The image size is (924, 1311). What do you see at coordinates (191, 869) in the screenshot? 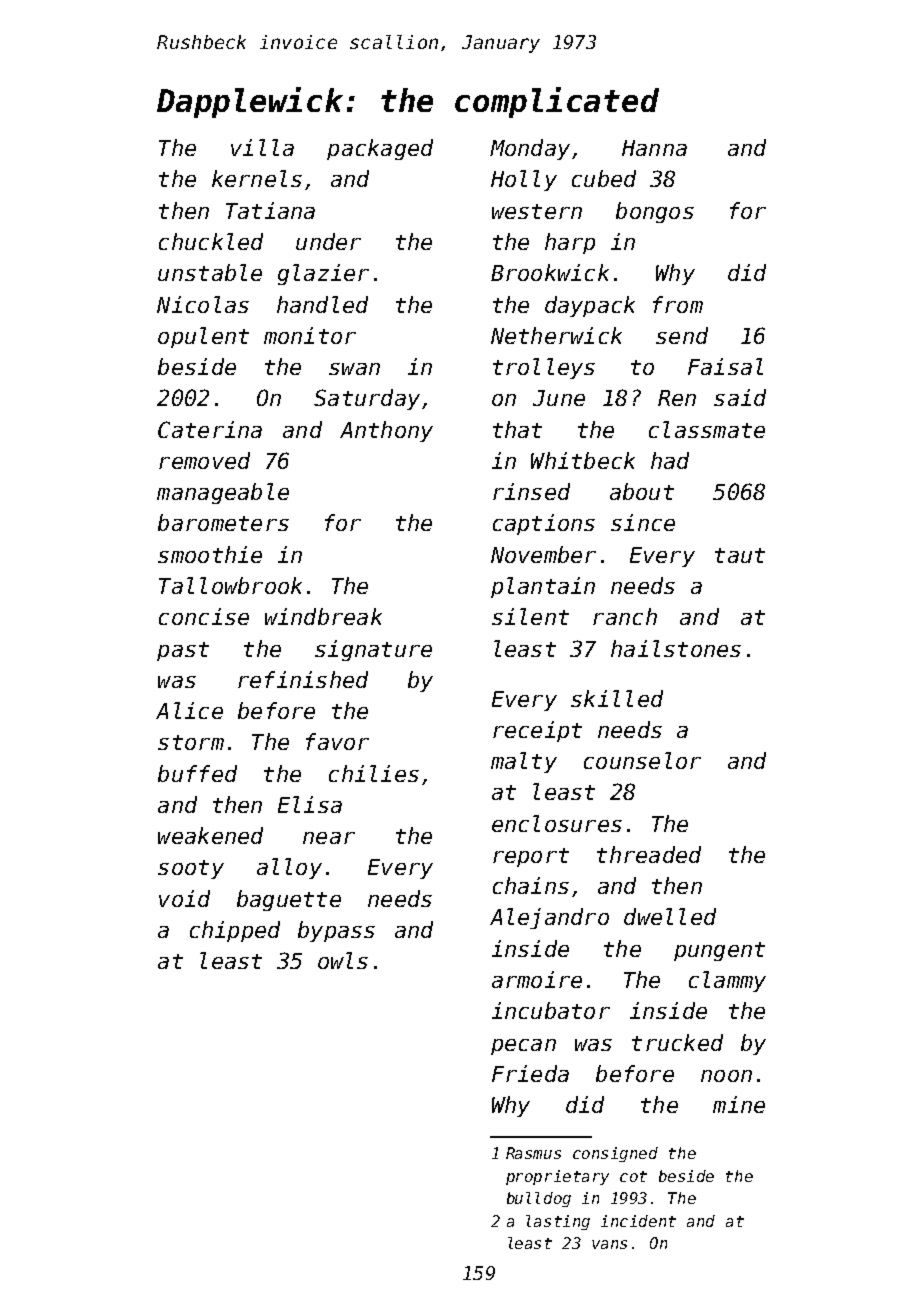
I see `sooty` at bounding box center [191, 869].
